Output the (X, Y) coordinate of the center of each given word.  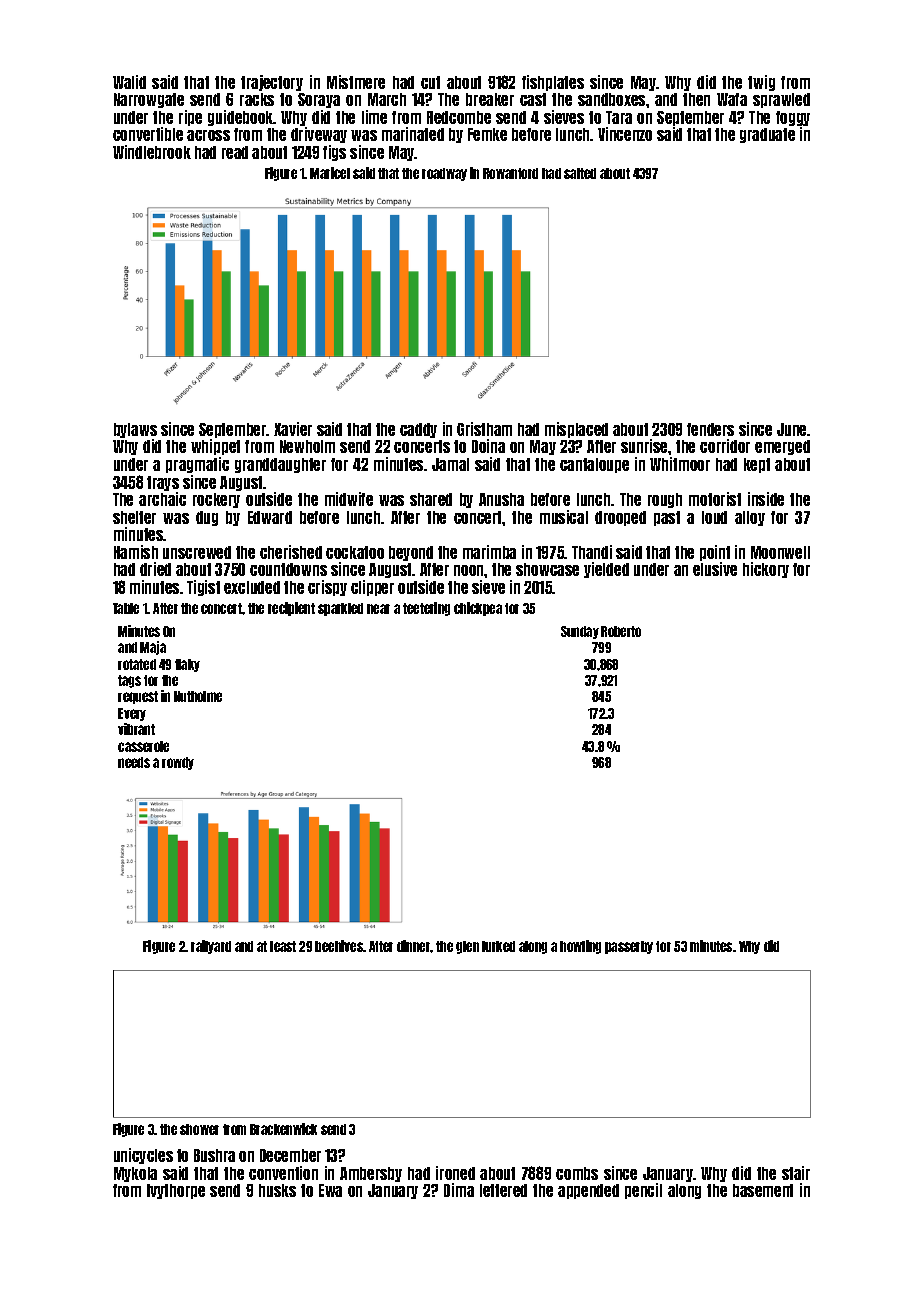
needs (134, 762)
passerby (629, 947)
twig (761, 83)
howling (580, 947)
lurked (498, 946)
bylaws (135, 430)
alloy (750, 518)
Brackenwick (283, 1129)
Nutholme (198, 696)
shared (431, 499)
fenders (710, 429)
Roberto (621, 631)
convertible (148, 134)
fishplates (553, 83)
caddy (418, 430)
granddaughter (280, 465)
